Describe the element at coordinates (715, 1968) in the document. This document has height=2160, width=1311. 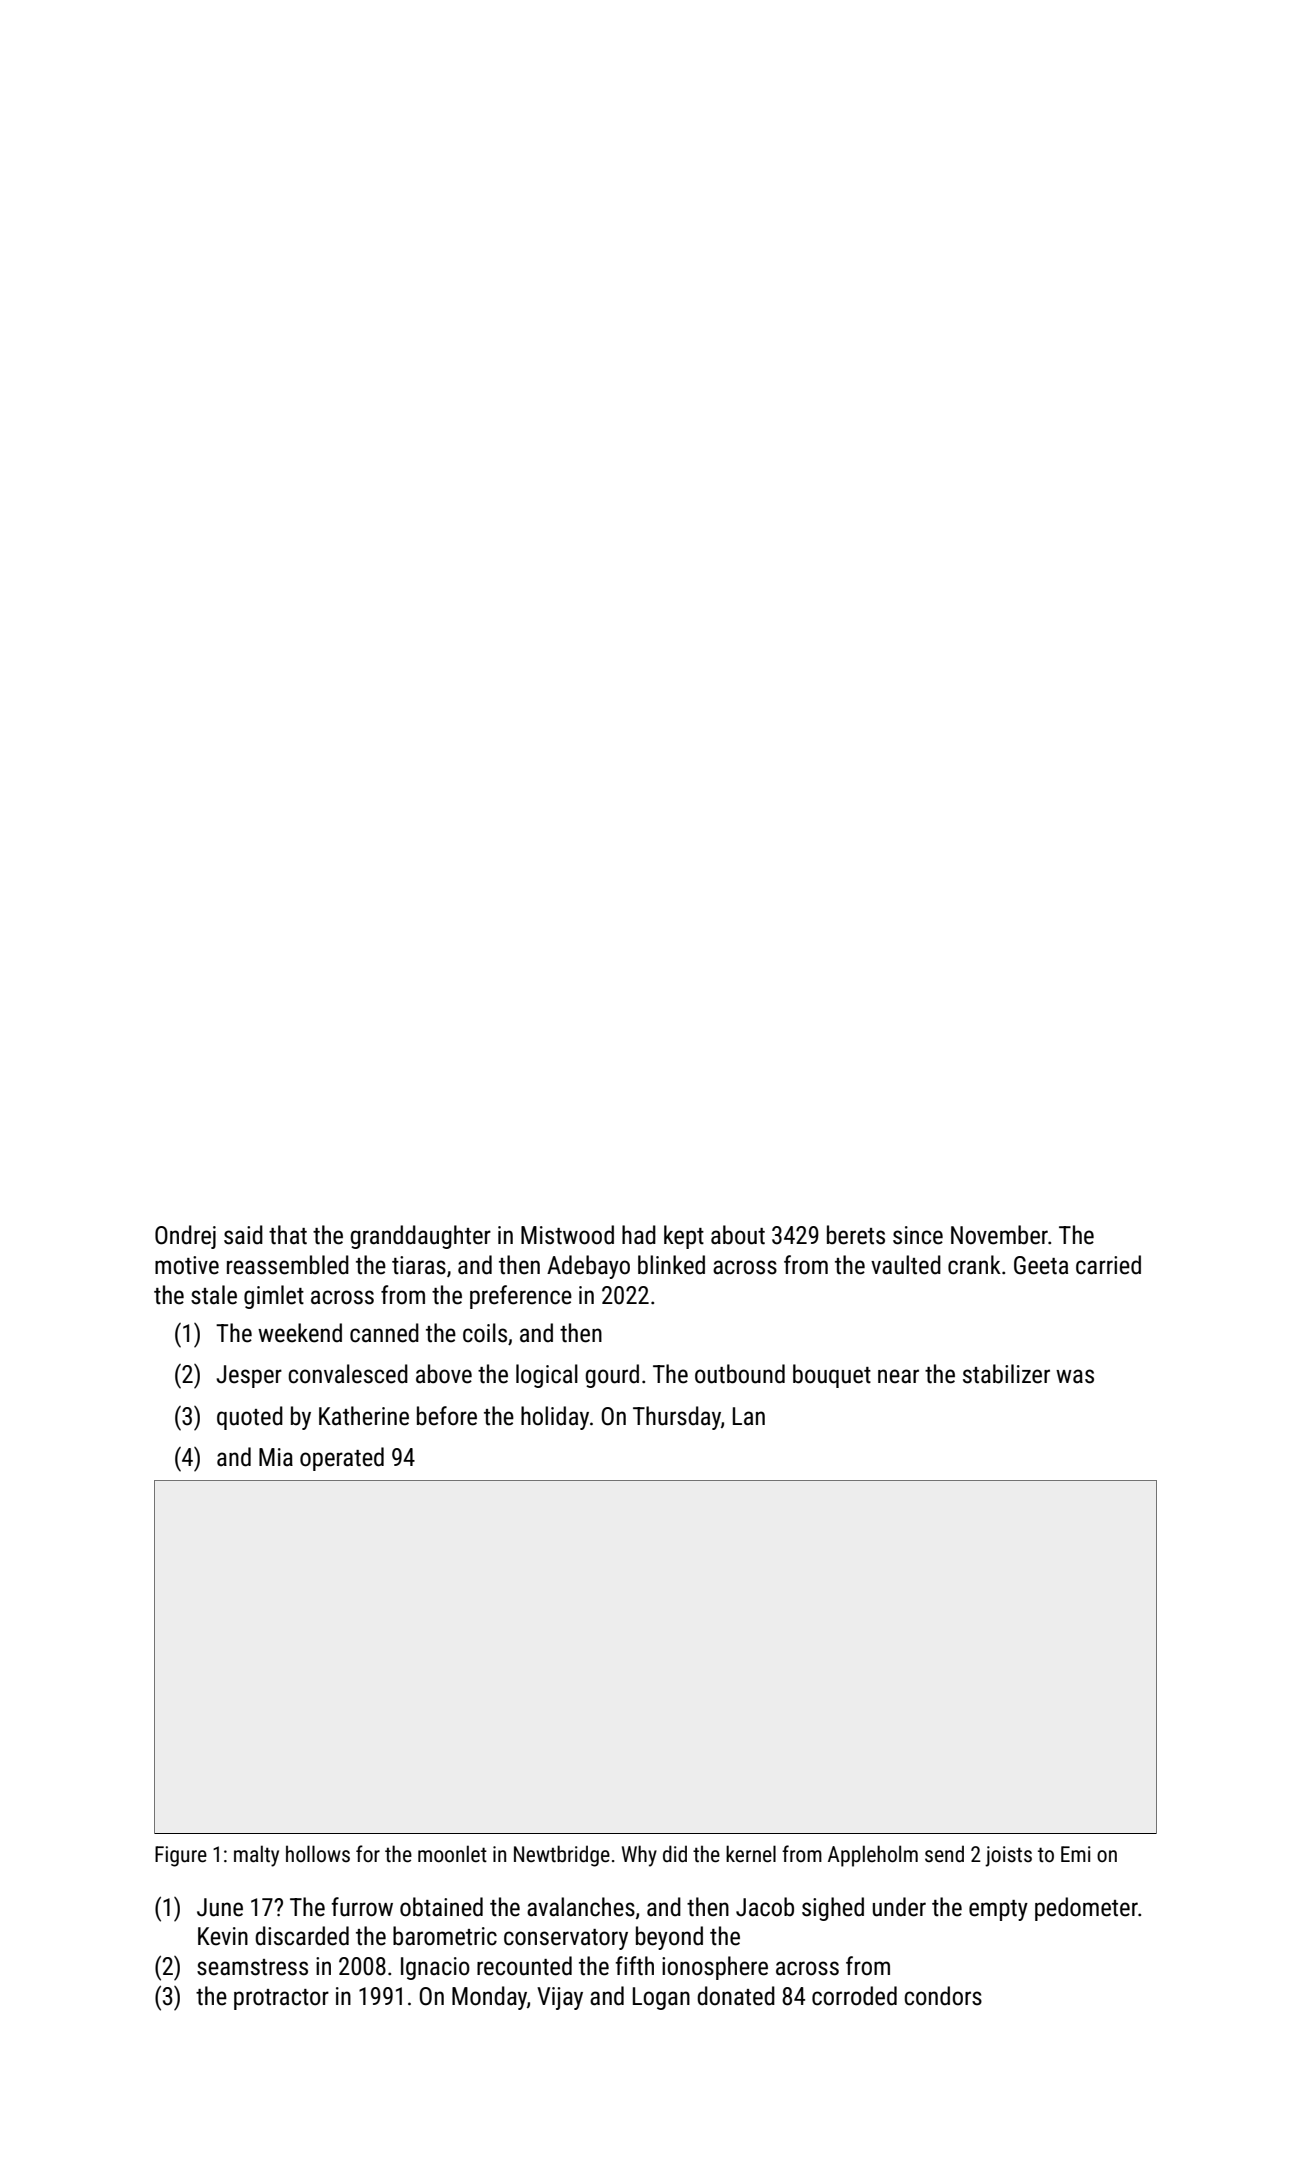
I see `ionosphere` at that location.
